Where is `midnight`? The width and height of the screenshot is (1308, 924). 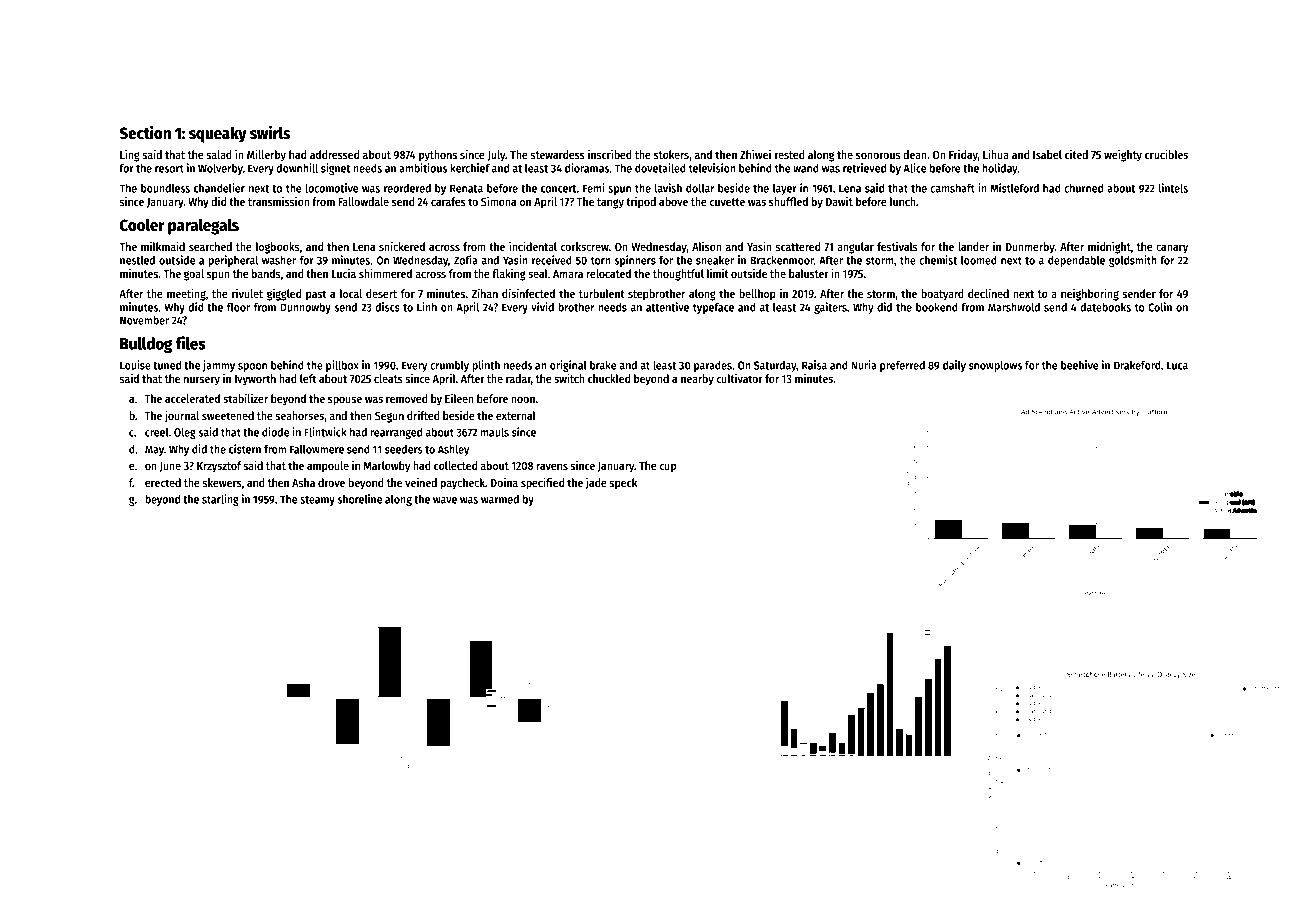
midnight is located at coordinates (1109, 248).
